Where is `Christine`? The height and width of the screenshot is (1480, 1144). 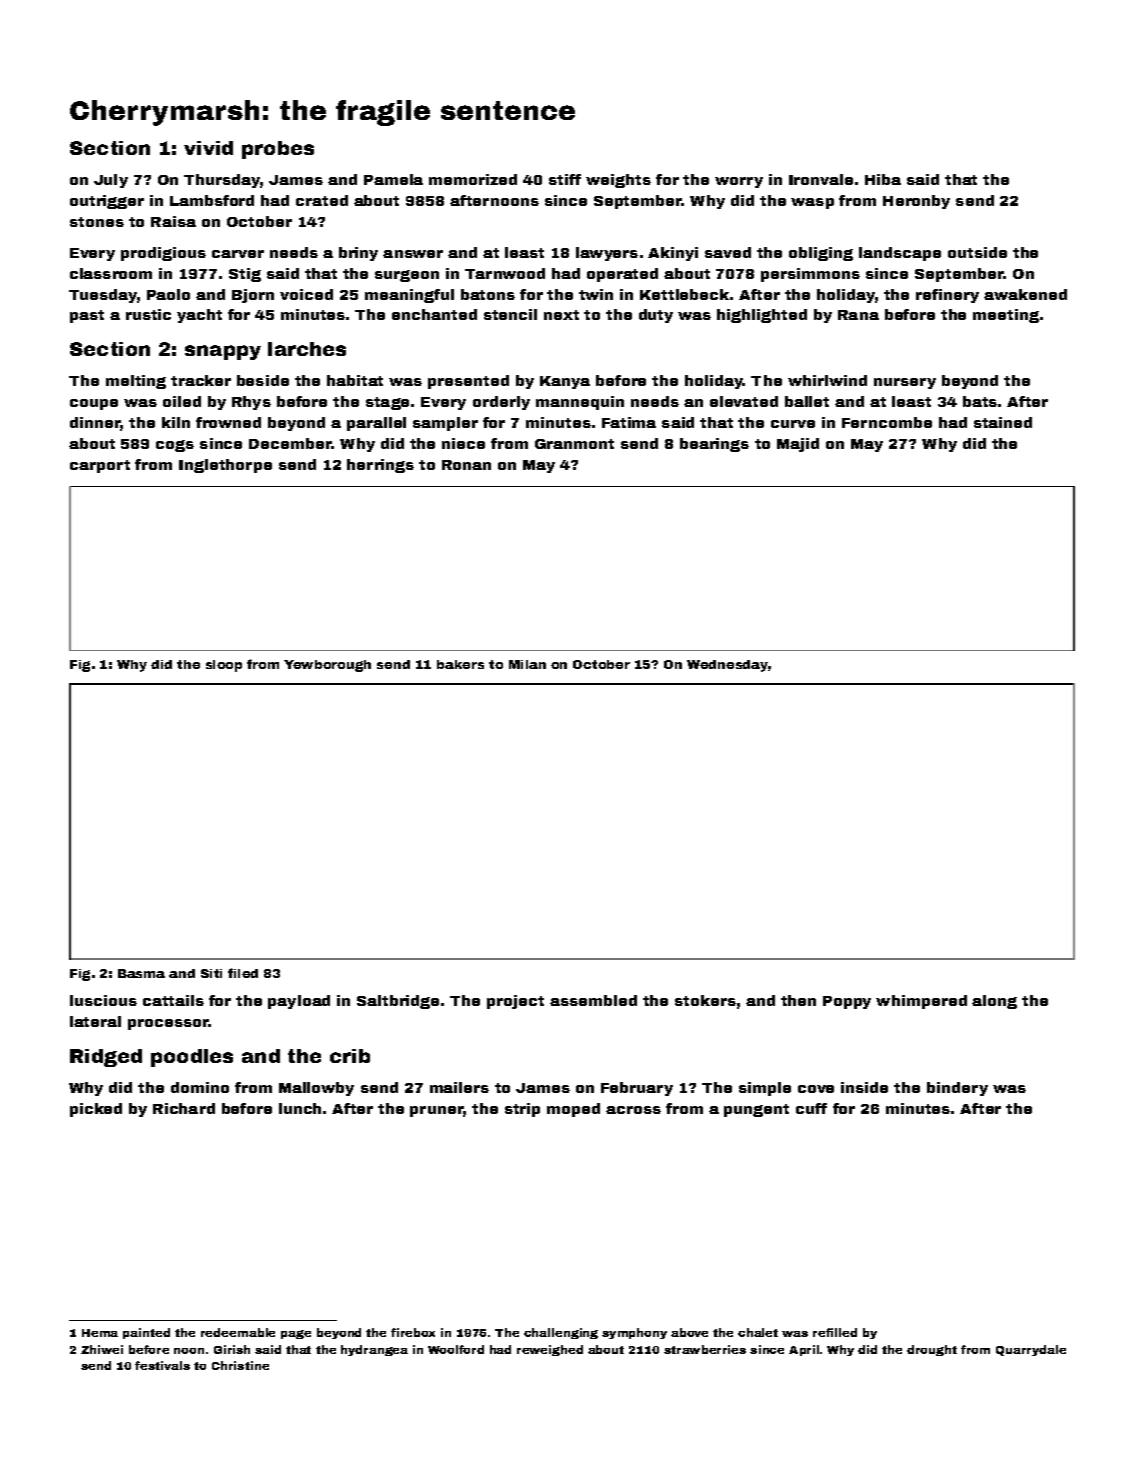
Christine is located at coordinates (240, 1365).
